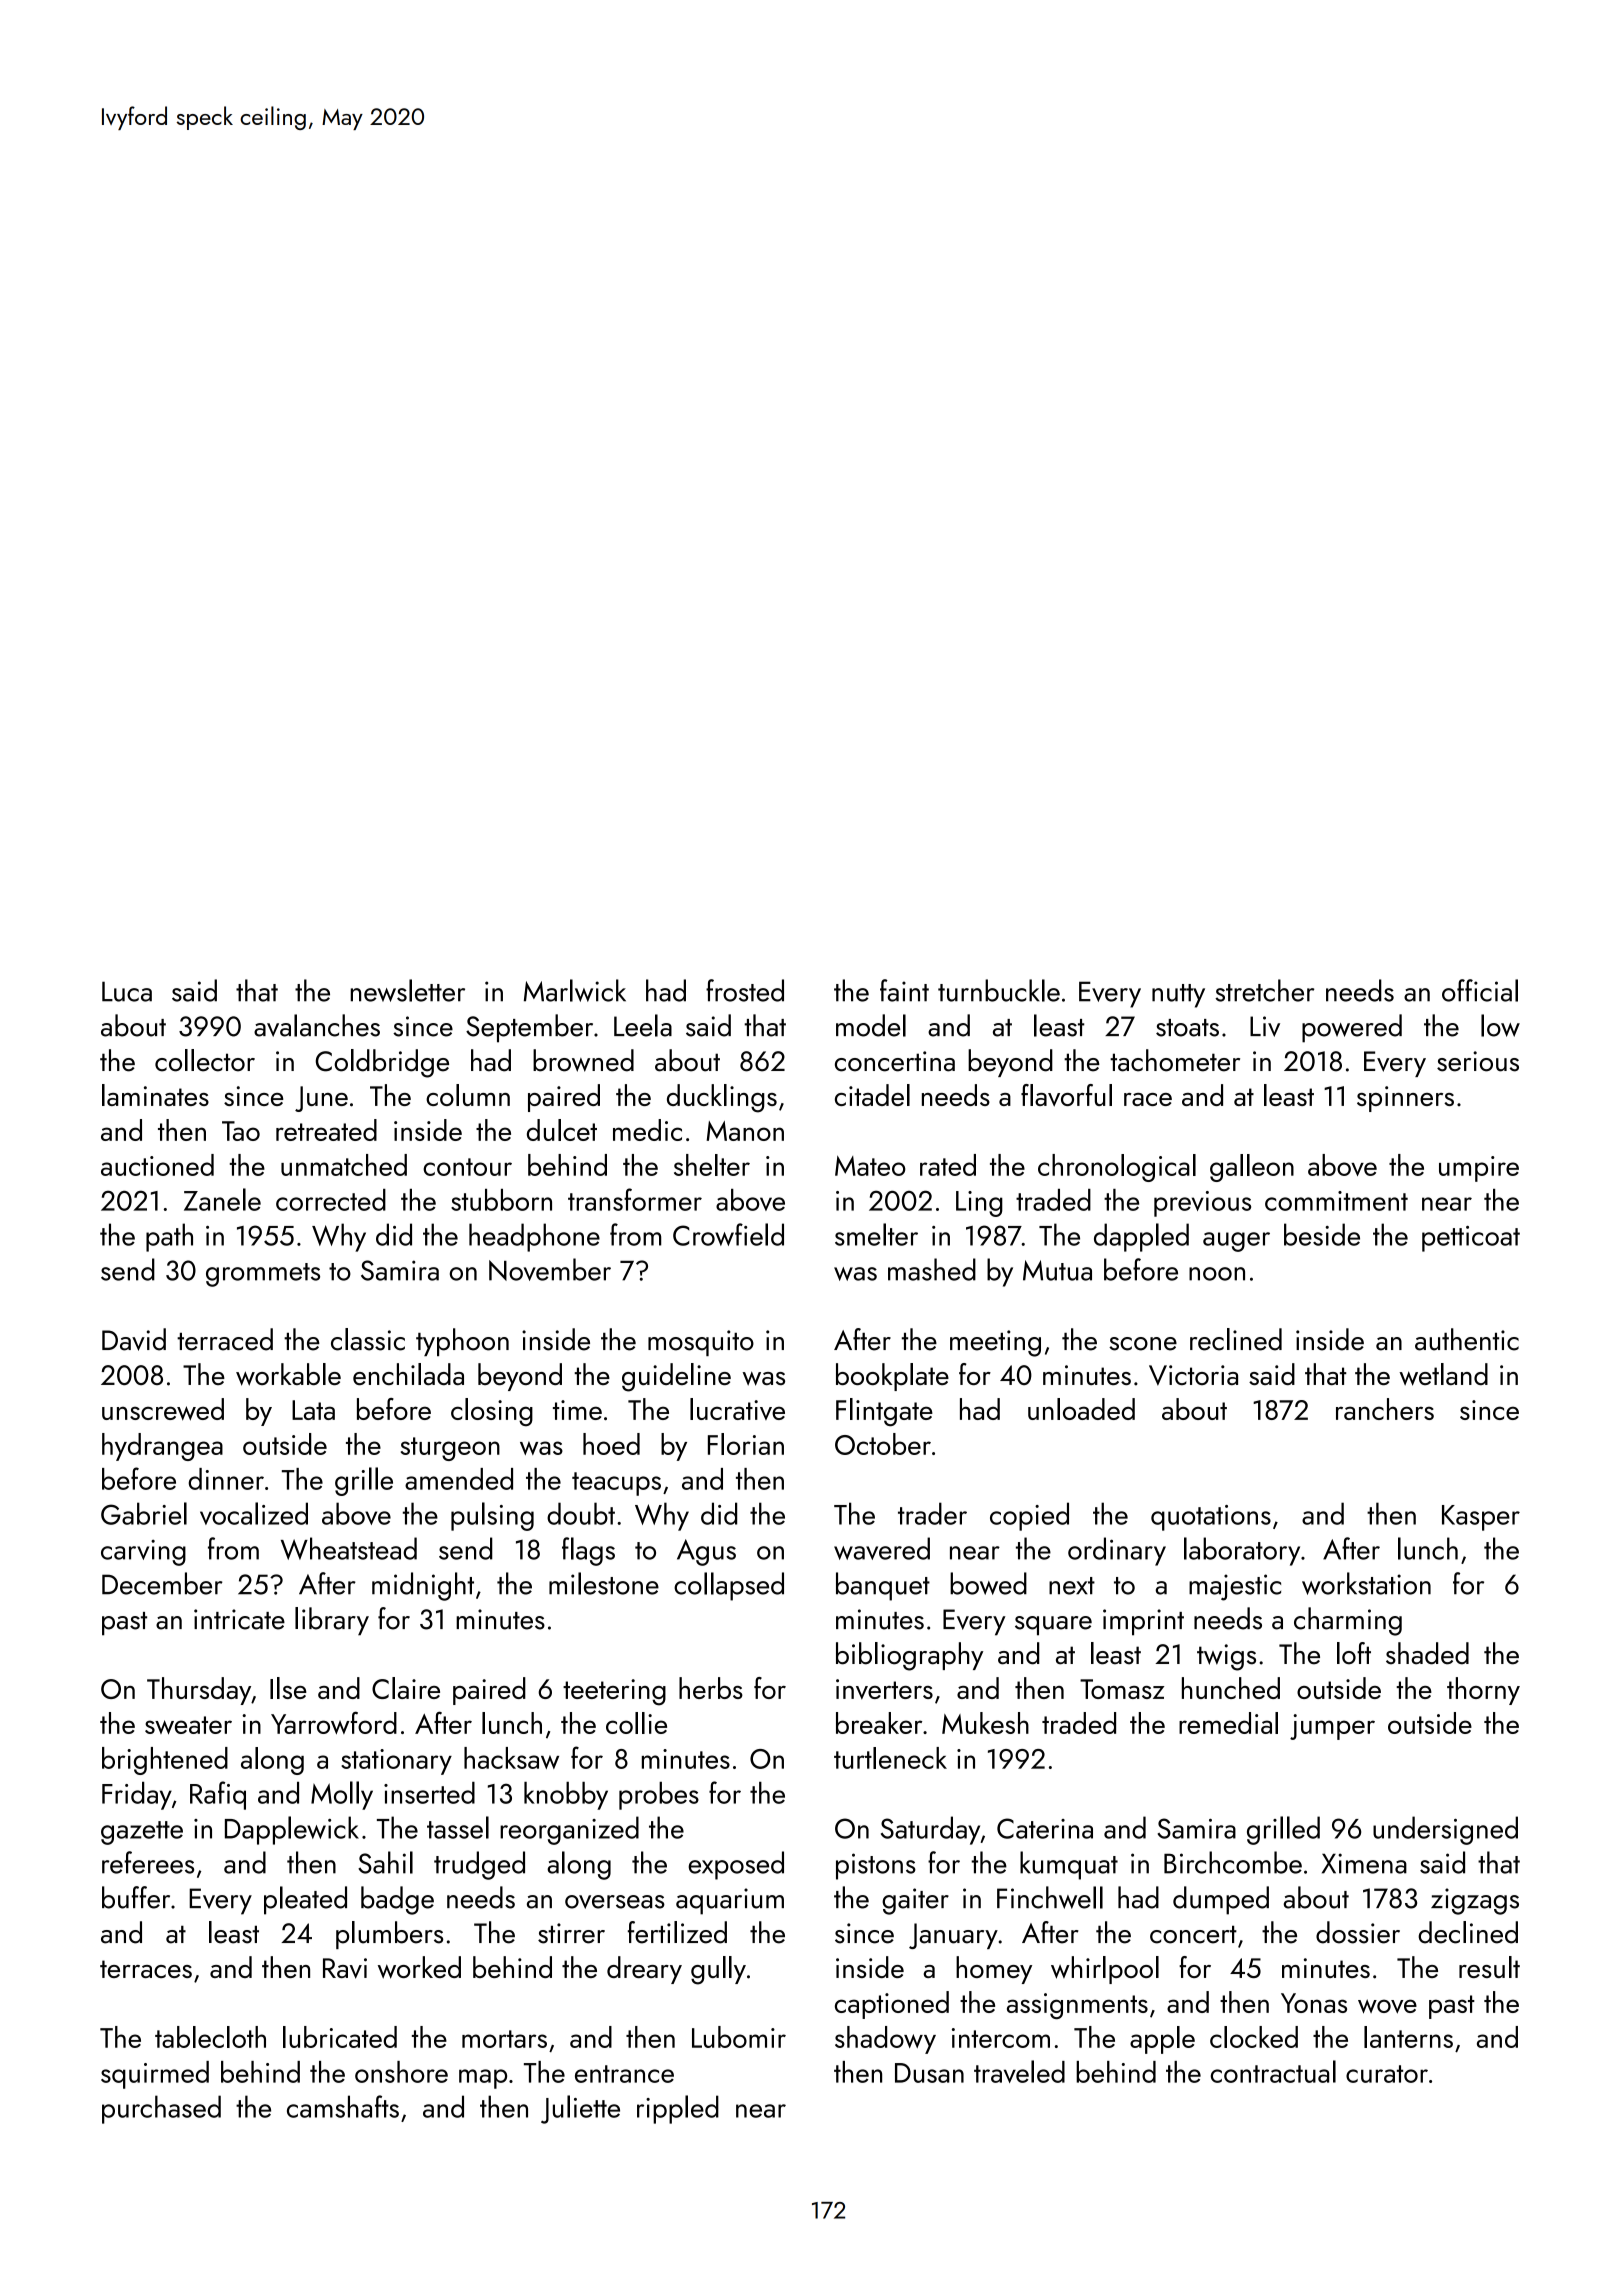  I want to click on workstation, so click(1366, 1583).
